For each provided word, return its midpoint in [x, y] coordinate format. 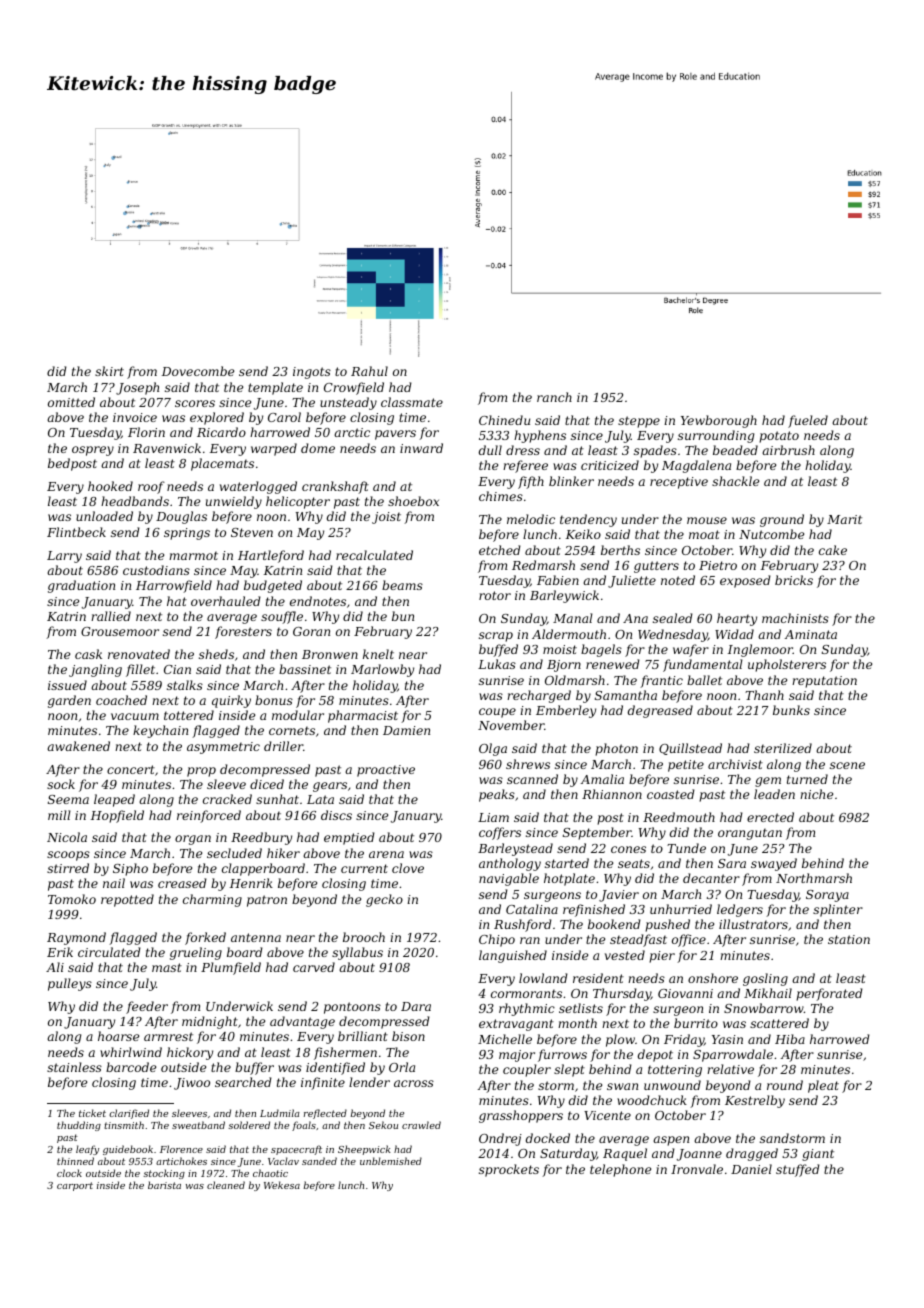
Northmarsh [814, 878]
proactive [386, 771]
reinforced [209, 816]
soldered [249, 1125]
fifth [531, 482]
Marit [844, 519]
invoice [135, 417]
